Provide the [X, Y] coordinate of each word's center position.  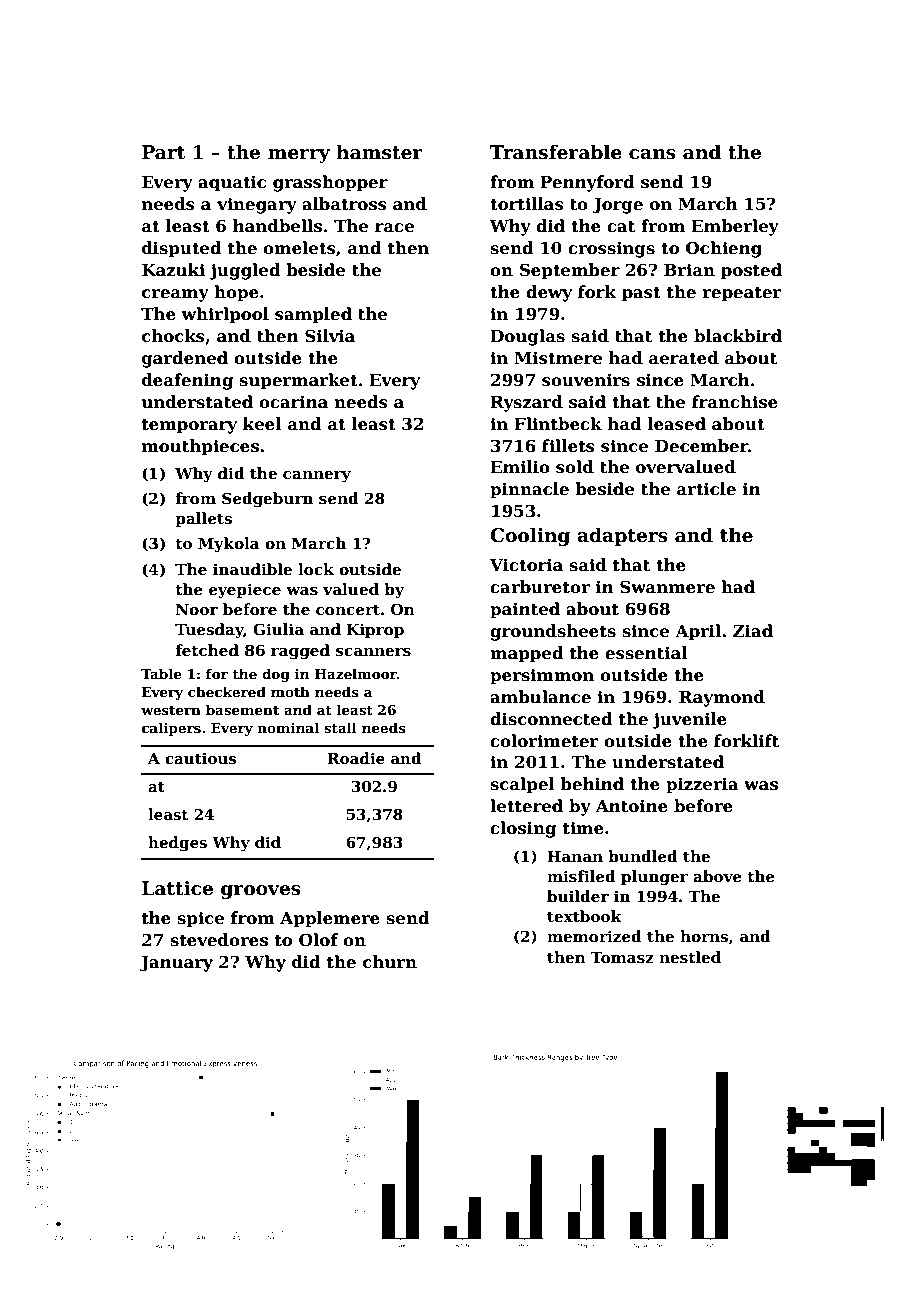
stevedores [219, 940]
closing [523, 829]
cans [652, 154]
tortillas [527, 204]
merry [299, 156]
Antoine [632, 806]
